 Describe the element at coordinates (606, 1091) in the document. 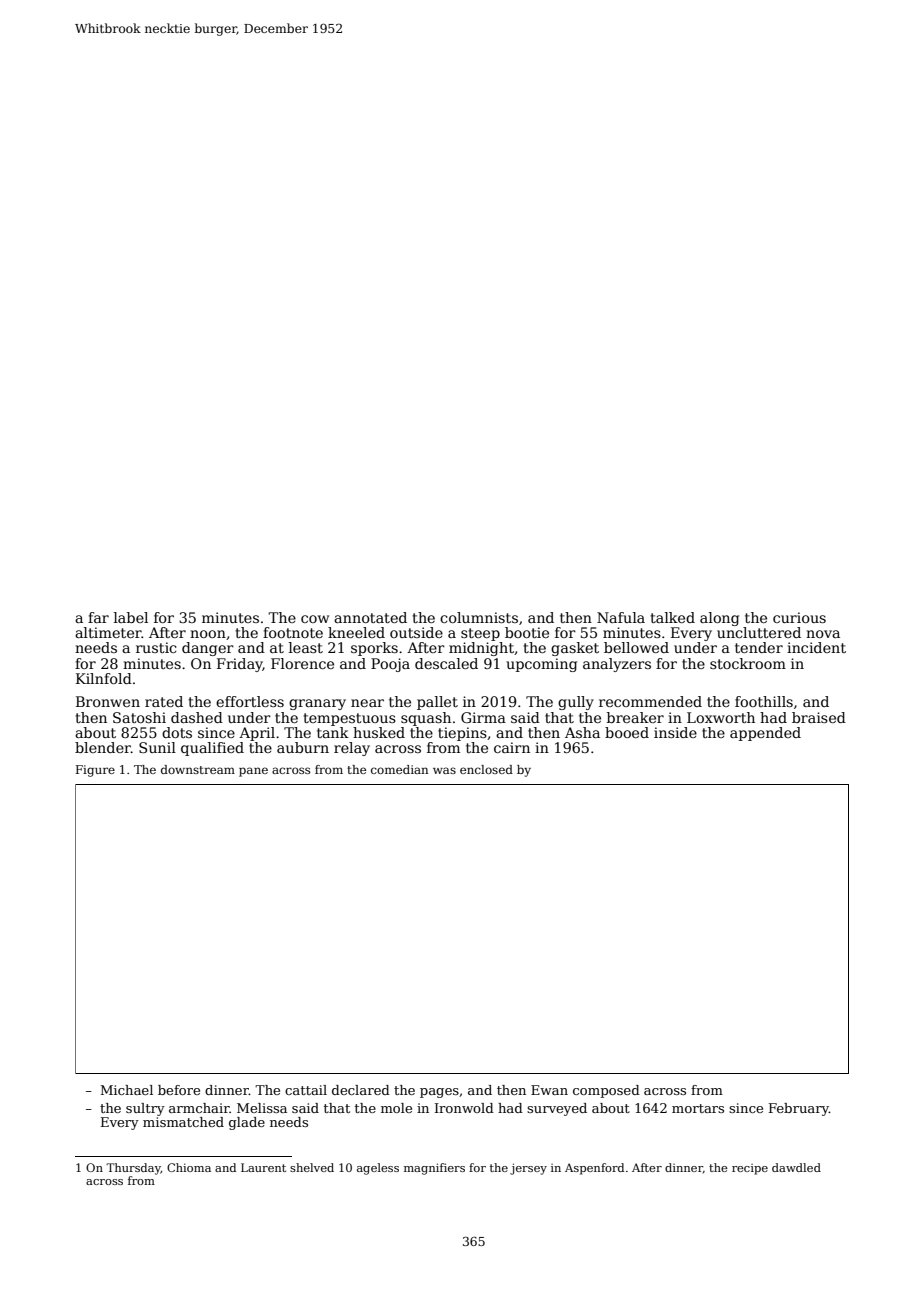

I see `composed` at that location.
